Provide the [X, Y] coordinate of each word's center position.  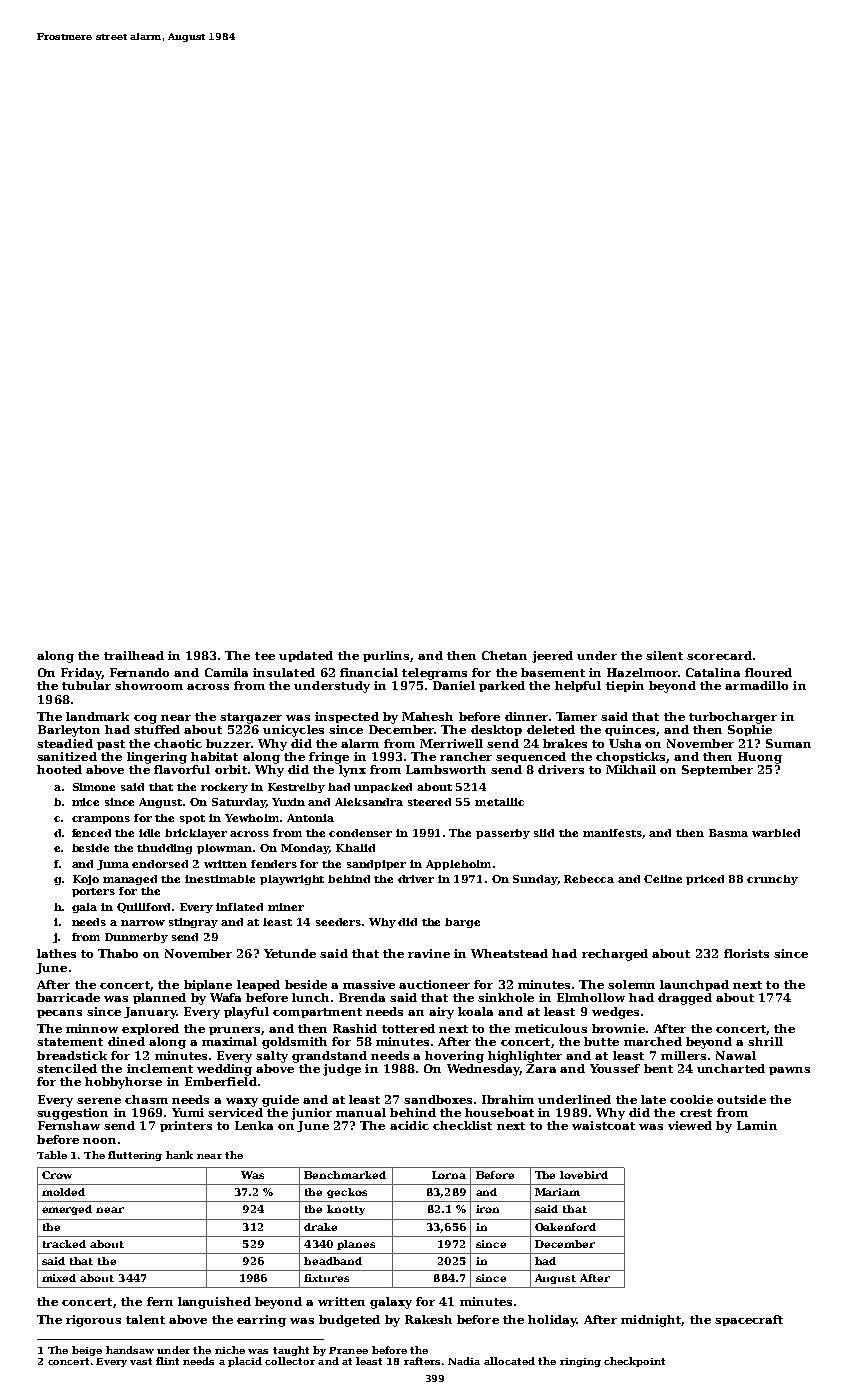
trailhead [134, 655]
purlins [386, 656]
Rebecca [589, 879]
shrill [765, 1041]
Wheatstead [509, 953]
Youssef [615, 1068]
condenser [360, 833]
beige [87, 1351]
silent [664, 655]
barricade [68, 997]
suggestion [72, 1114]
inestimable [220, 879]
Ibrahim [508, 1099]
